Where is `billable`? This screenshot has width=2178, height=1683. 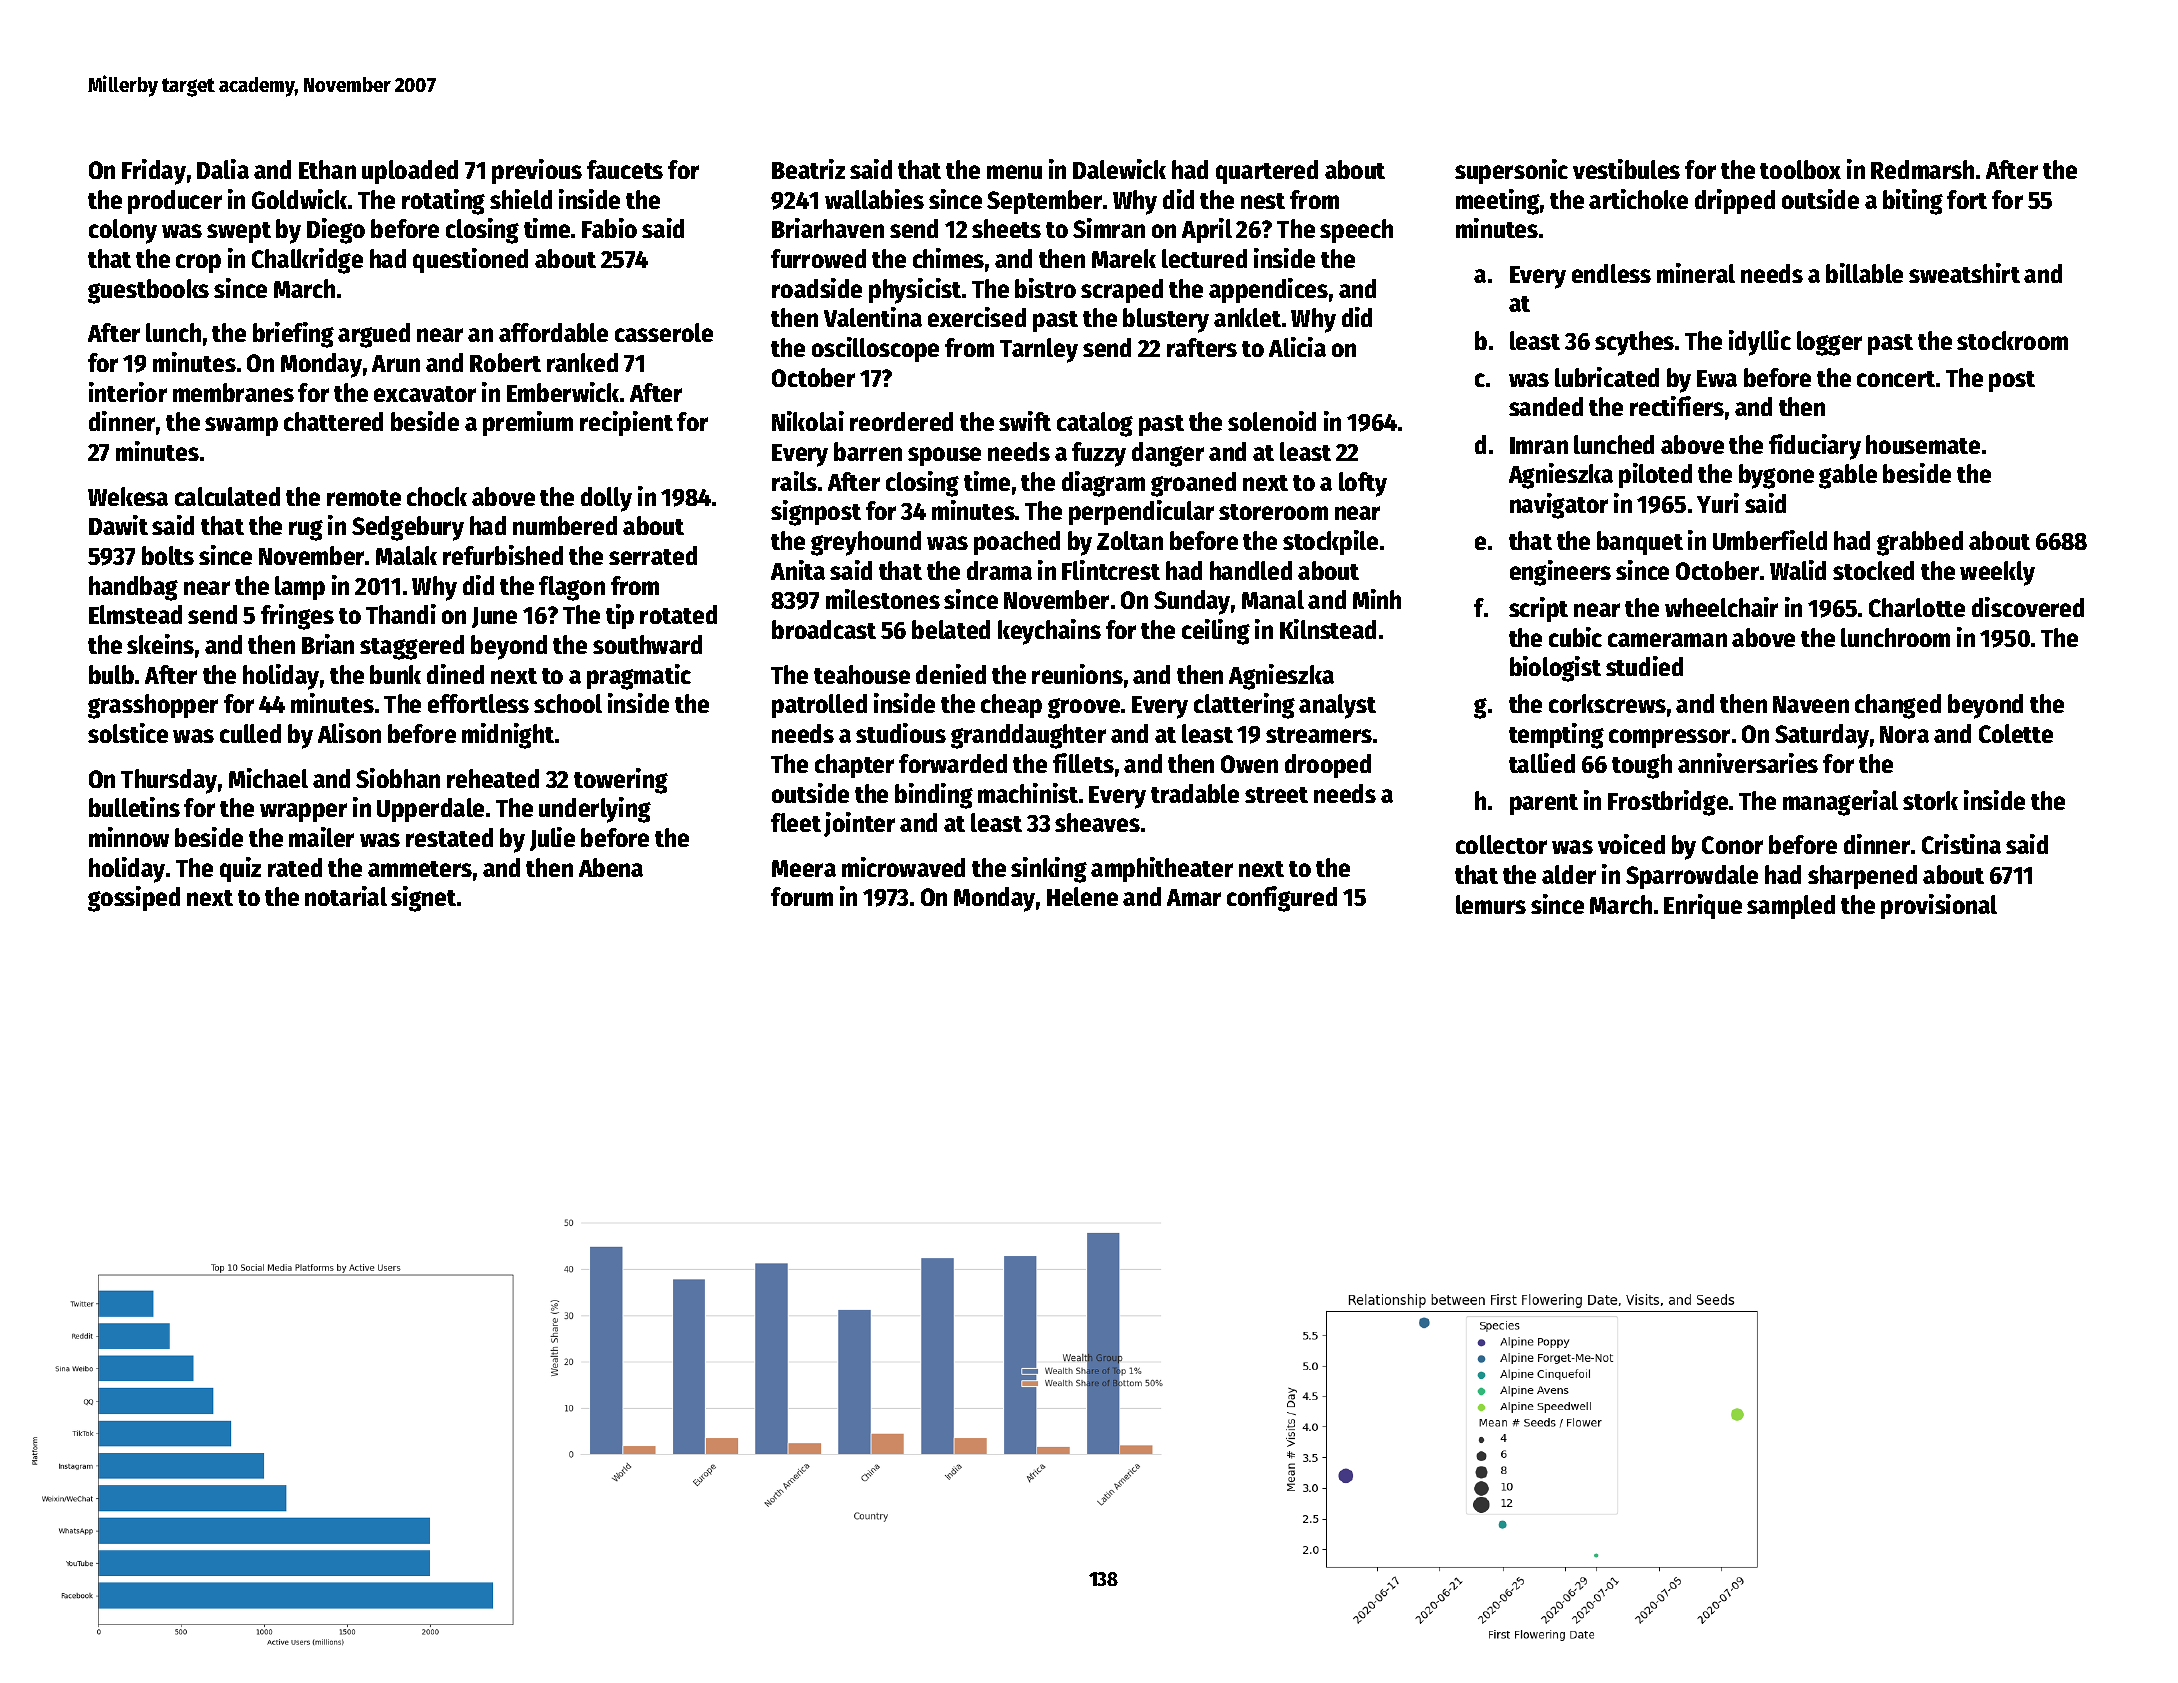
billable is located at coordinates (1864, 273).
